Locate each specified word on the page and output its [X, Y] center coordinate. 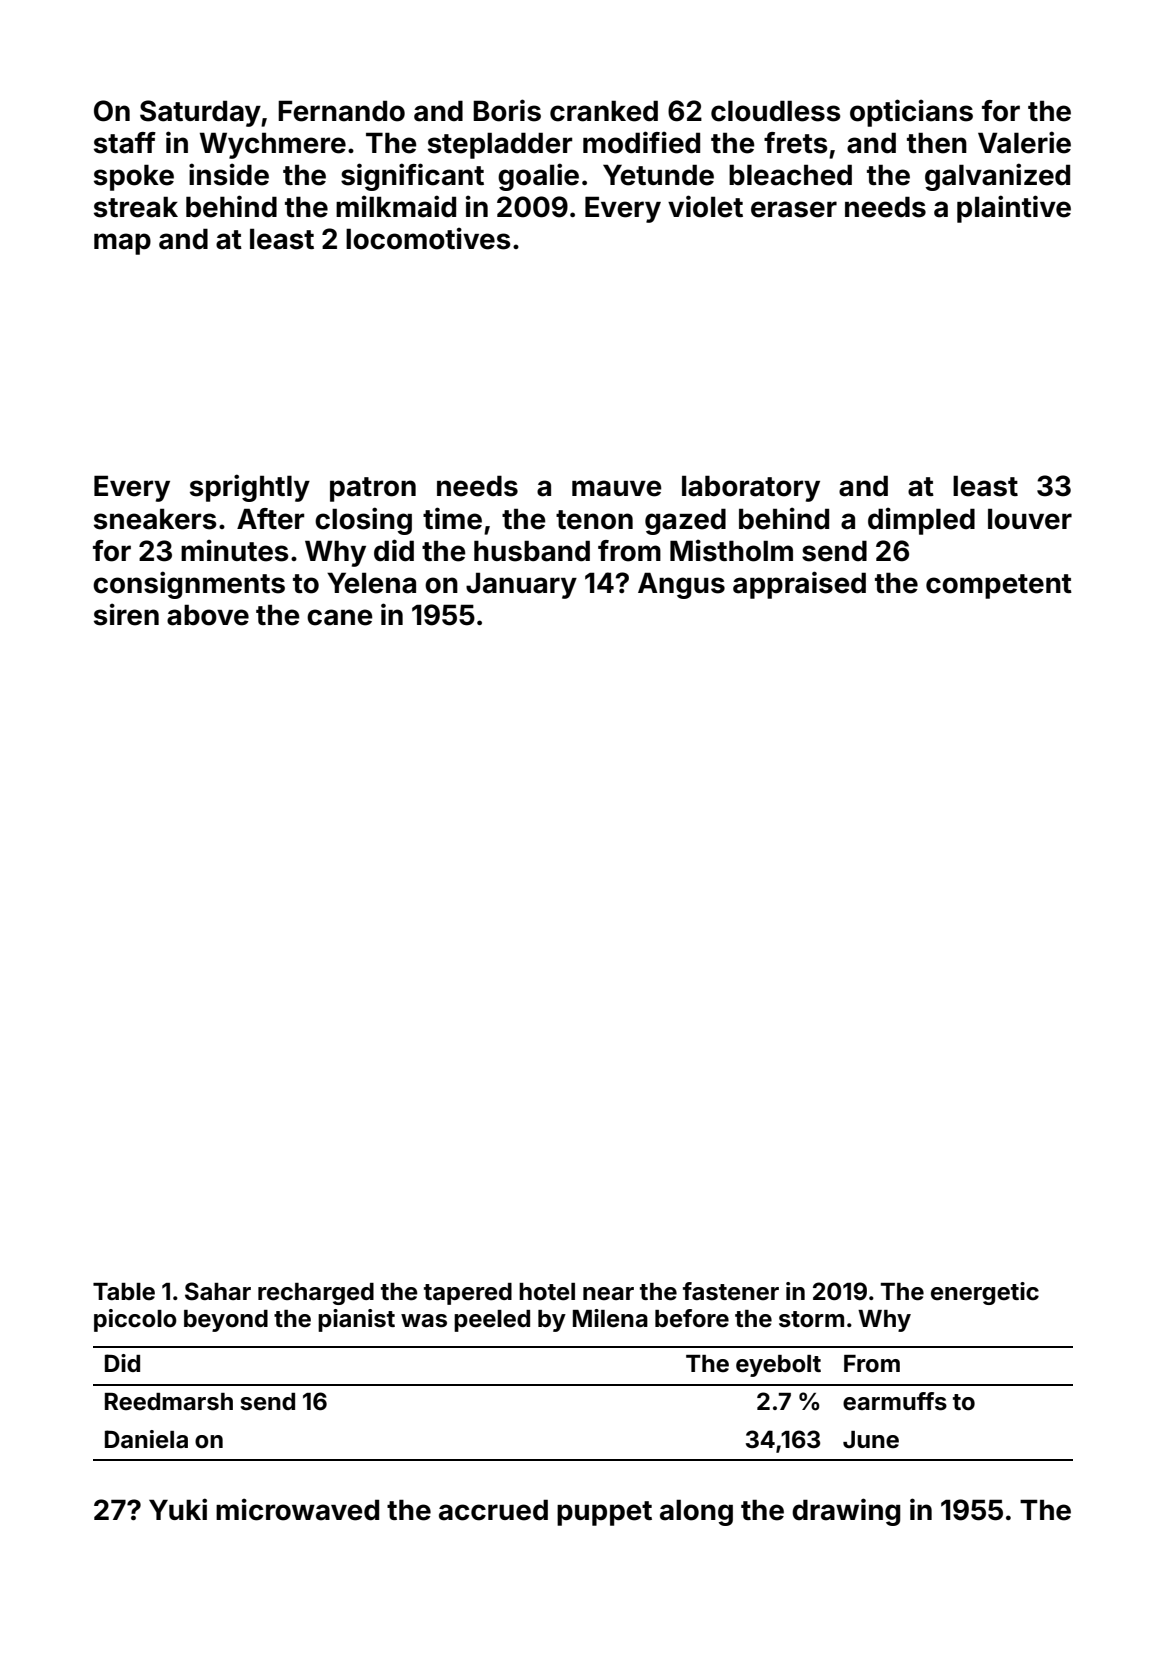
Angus [681, 585]
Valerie [1024, 142]
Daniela [146, 1439]
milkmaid [396, 206]
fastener [731, 1291]
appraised [799, 585]
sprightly [250, 488]
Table [124, 1292]
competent [999, 586]
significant [412, 177]
